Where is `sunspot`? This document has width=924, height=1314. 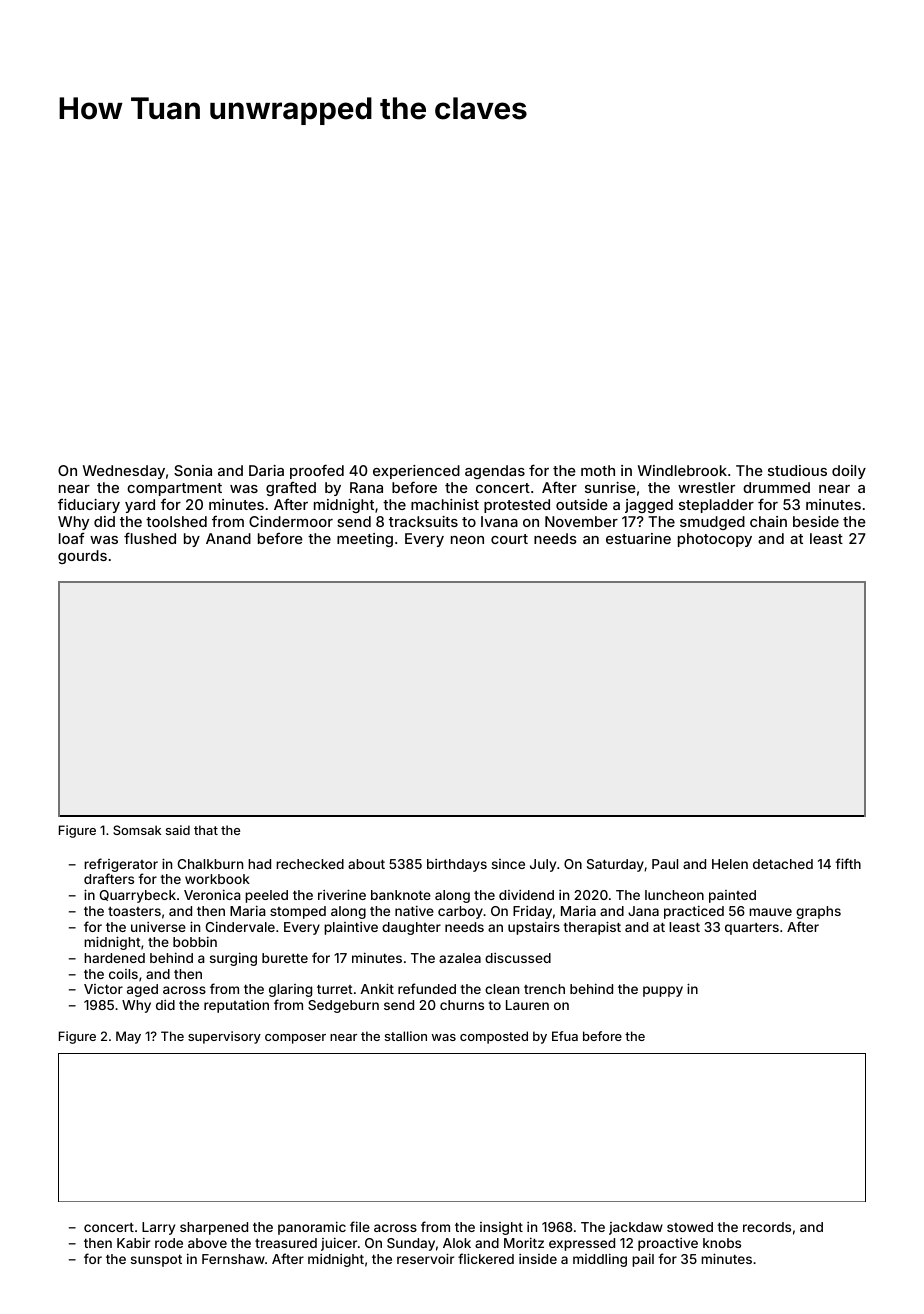 sunspot is located at coordinates (156, 1261).
